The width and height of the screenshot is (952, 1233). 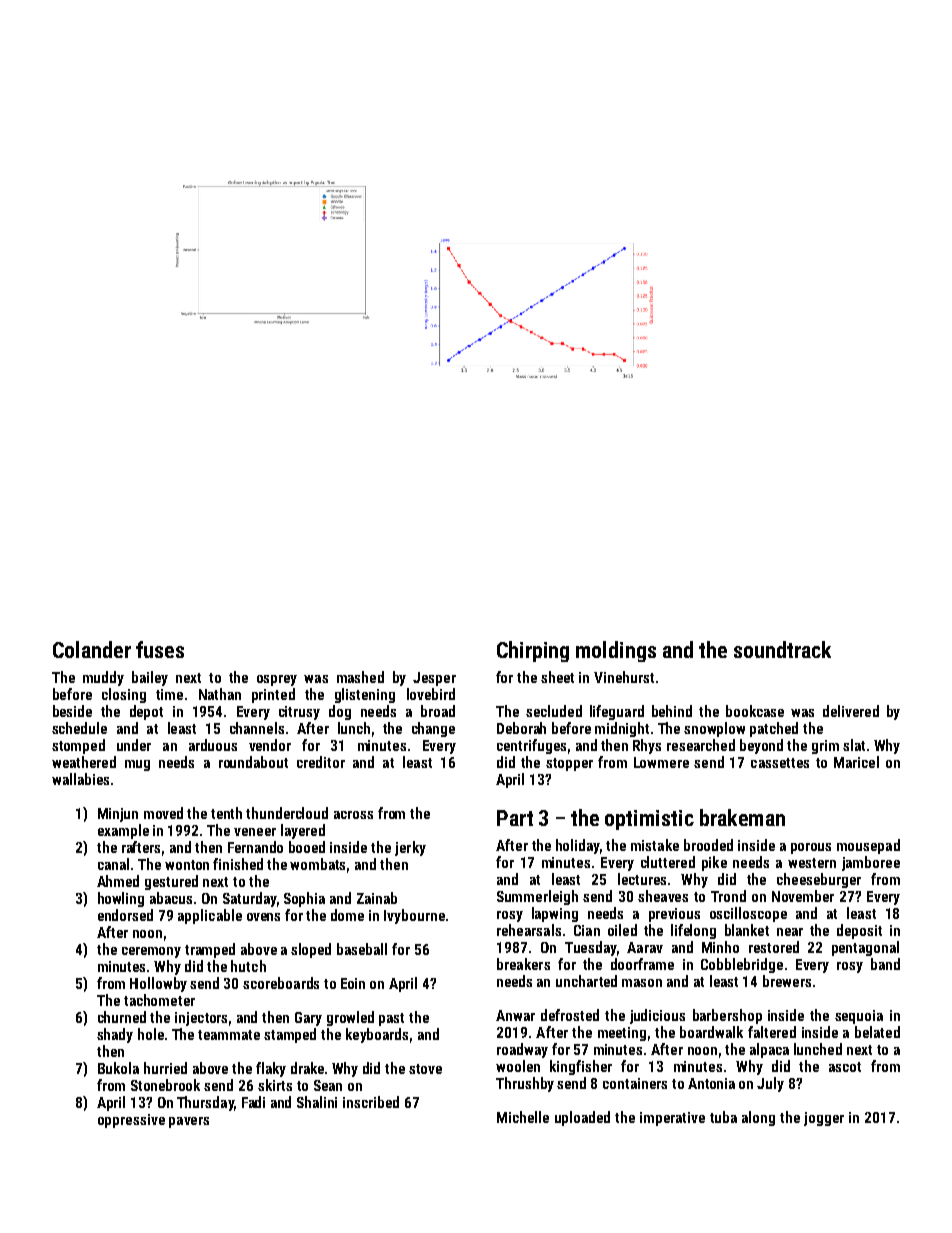 What do you see at coordinates (533, 651) in the screenshot?
I see `Chirping` at bounding box center [533, 651].
